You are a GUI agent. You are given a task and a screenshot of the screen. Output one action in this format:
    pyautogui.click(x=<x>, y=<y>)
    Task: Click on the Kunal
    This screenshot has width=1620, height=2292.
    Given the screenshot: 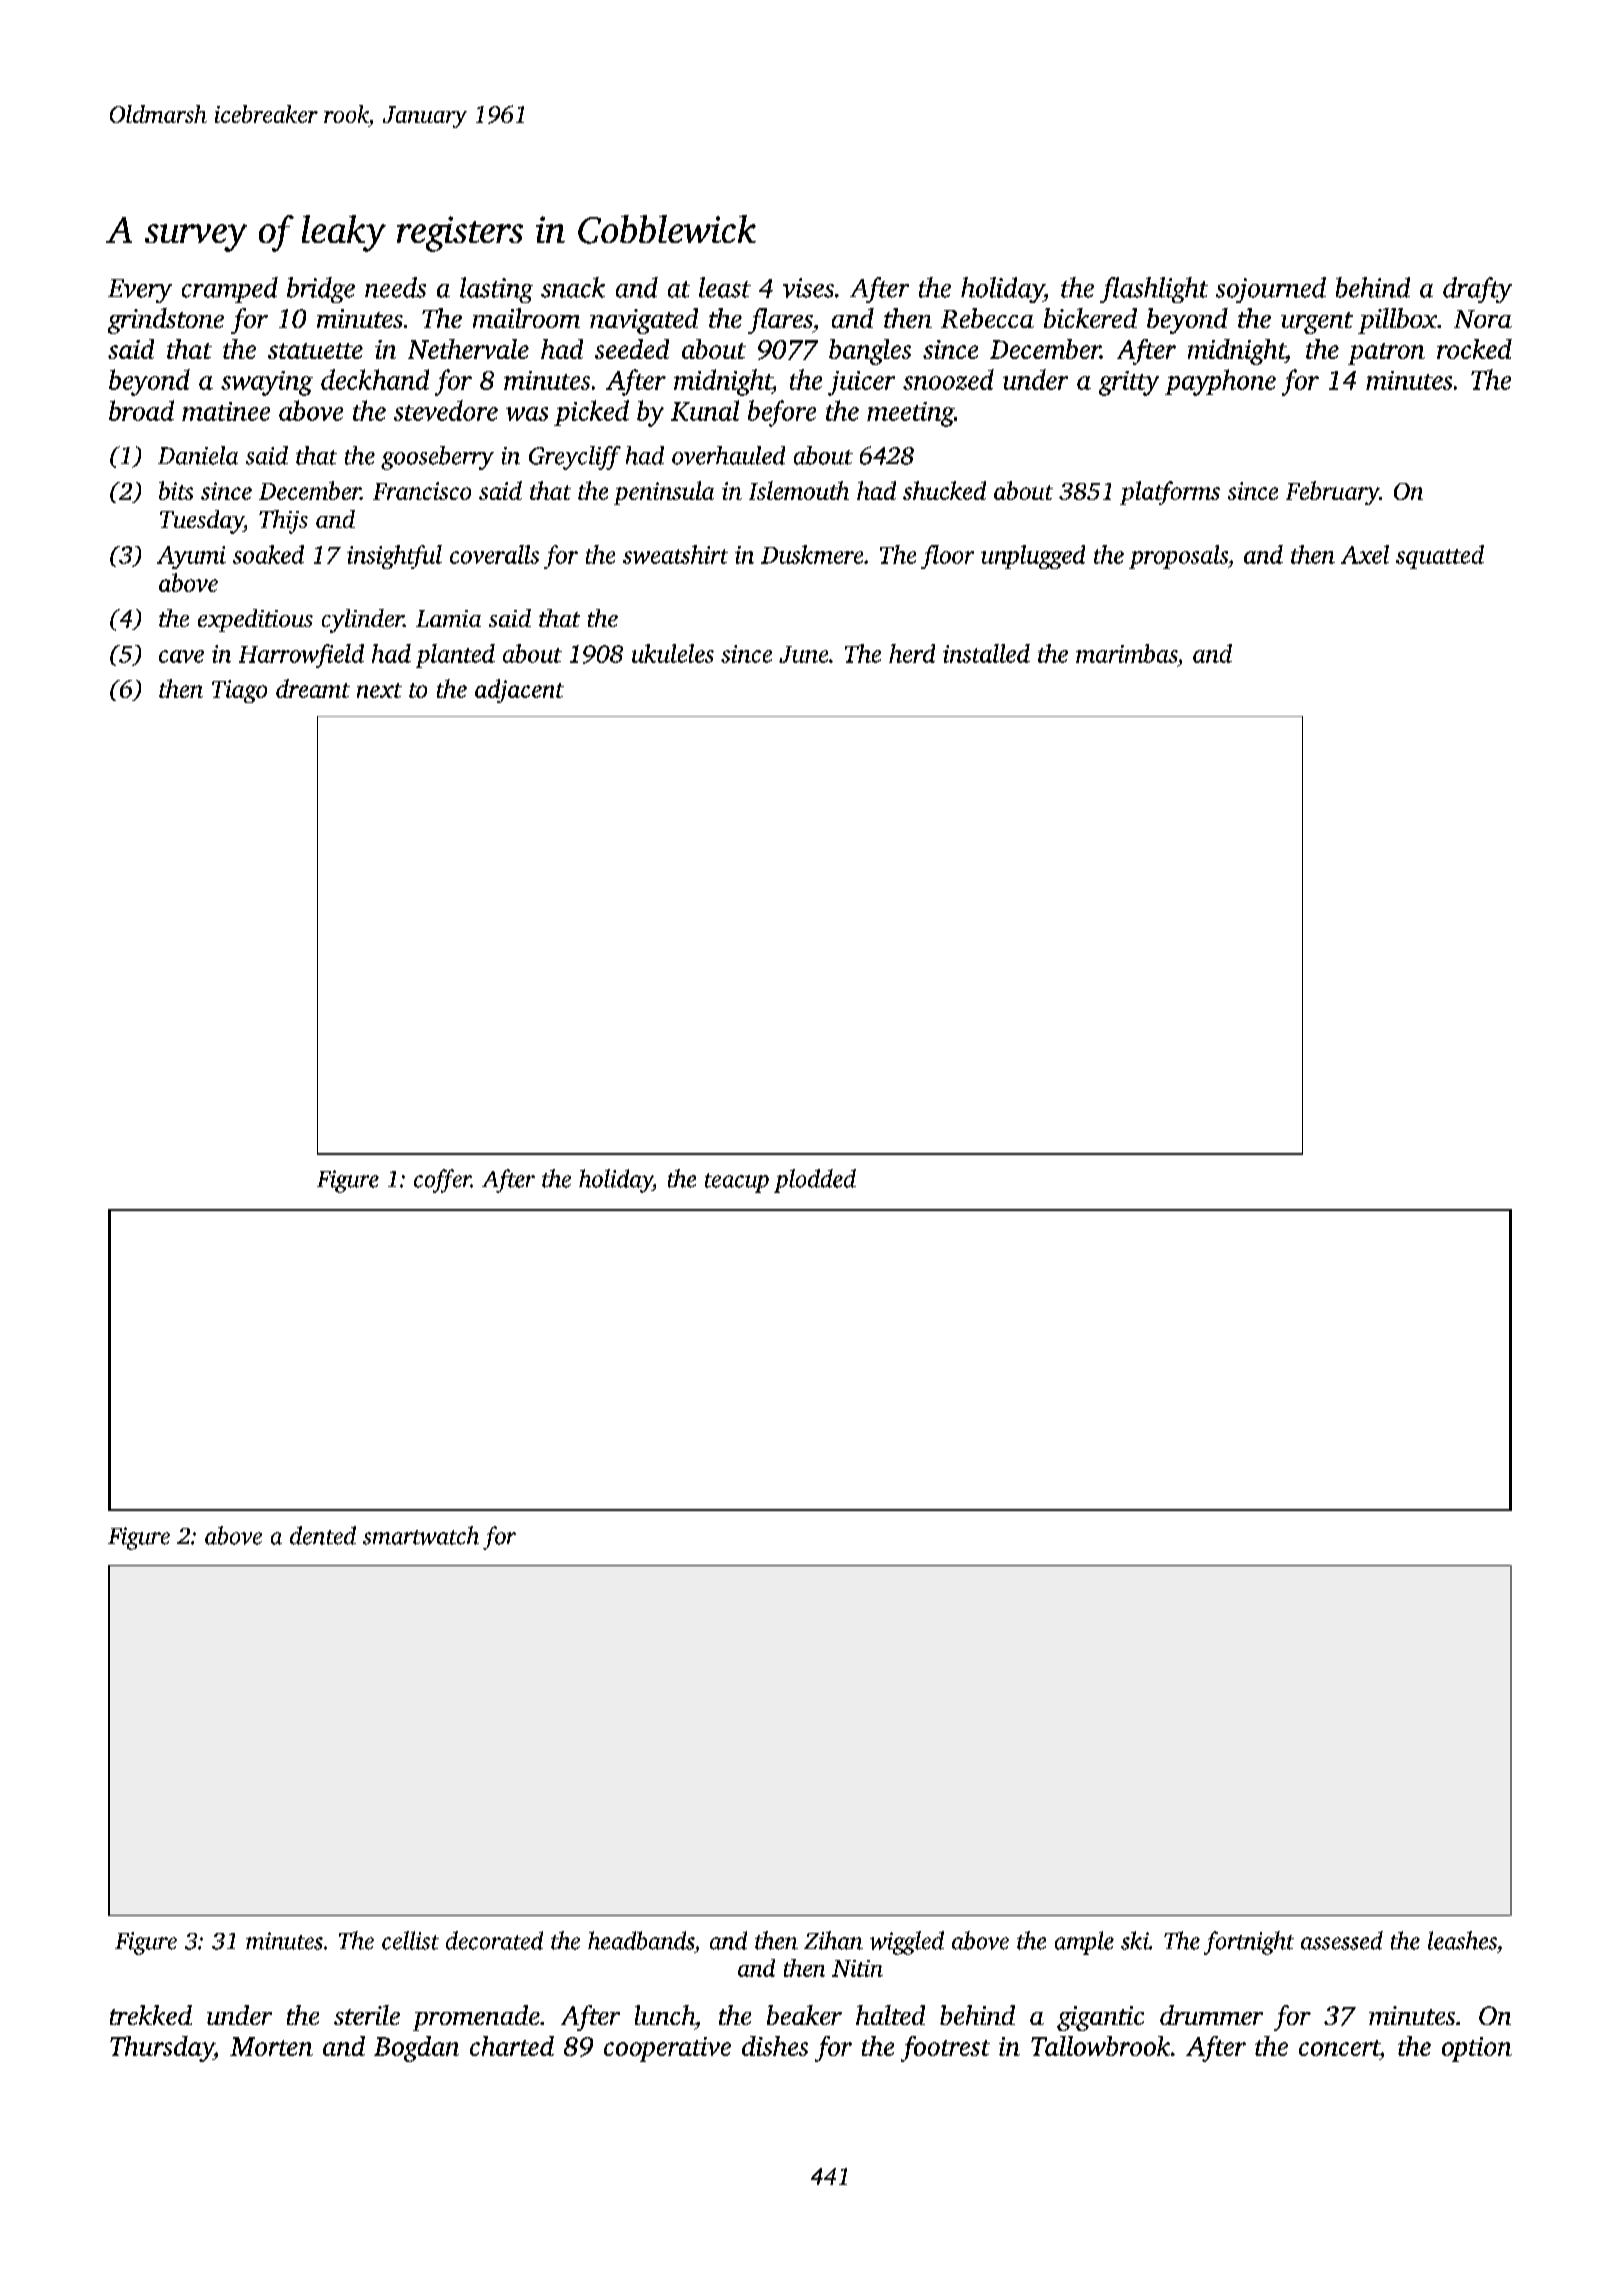 What is the action you would take?
    pyautogui.click(x=705, y=410)
